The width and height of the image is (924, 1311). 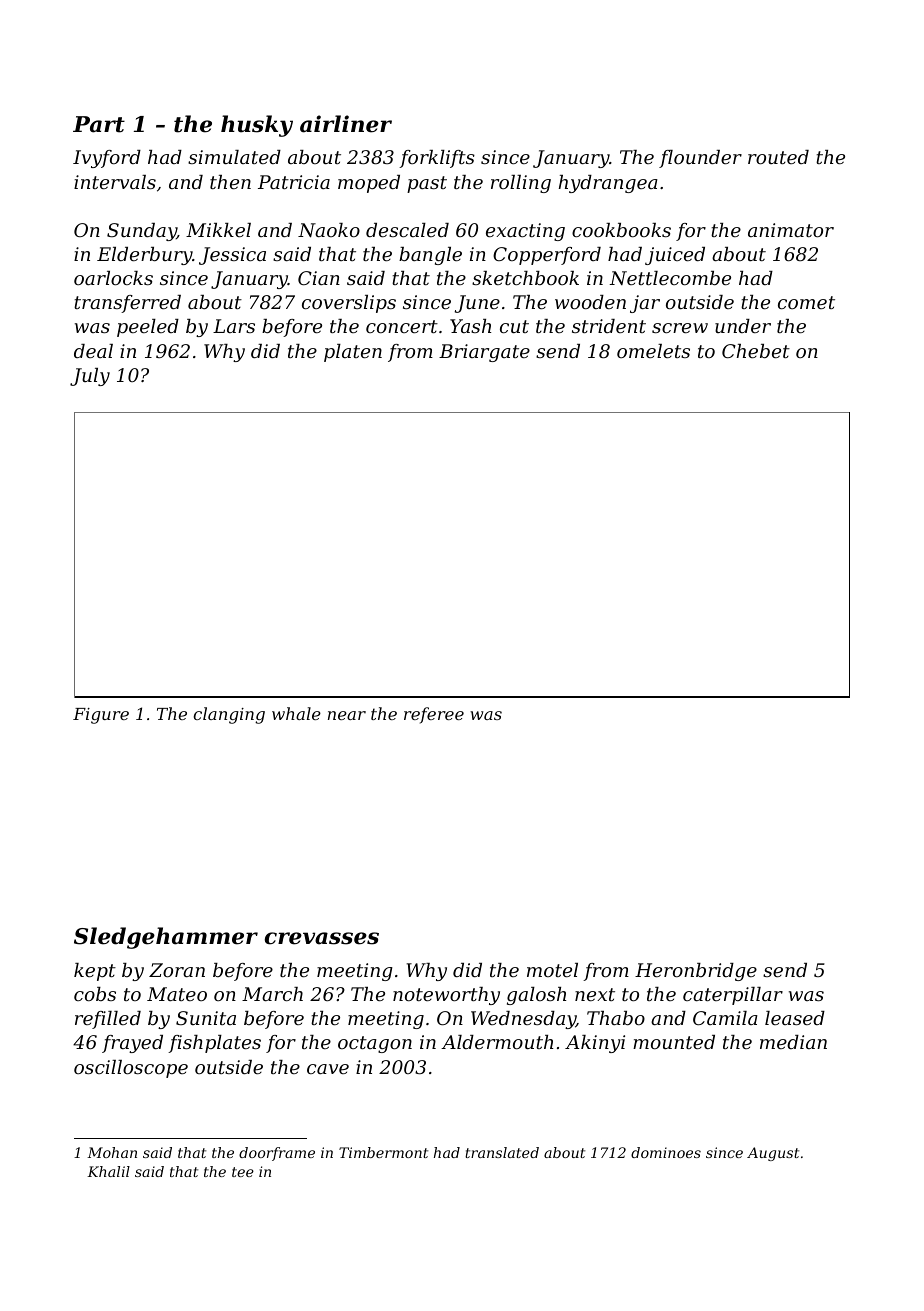 What do you see at coordinates (347, 715) in the image?
I see `near` at bounding box center [347, 715].
